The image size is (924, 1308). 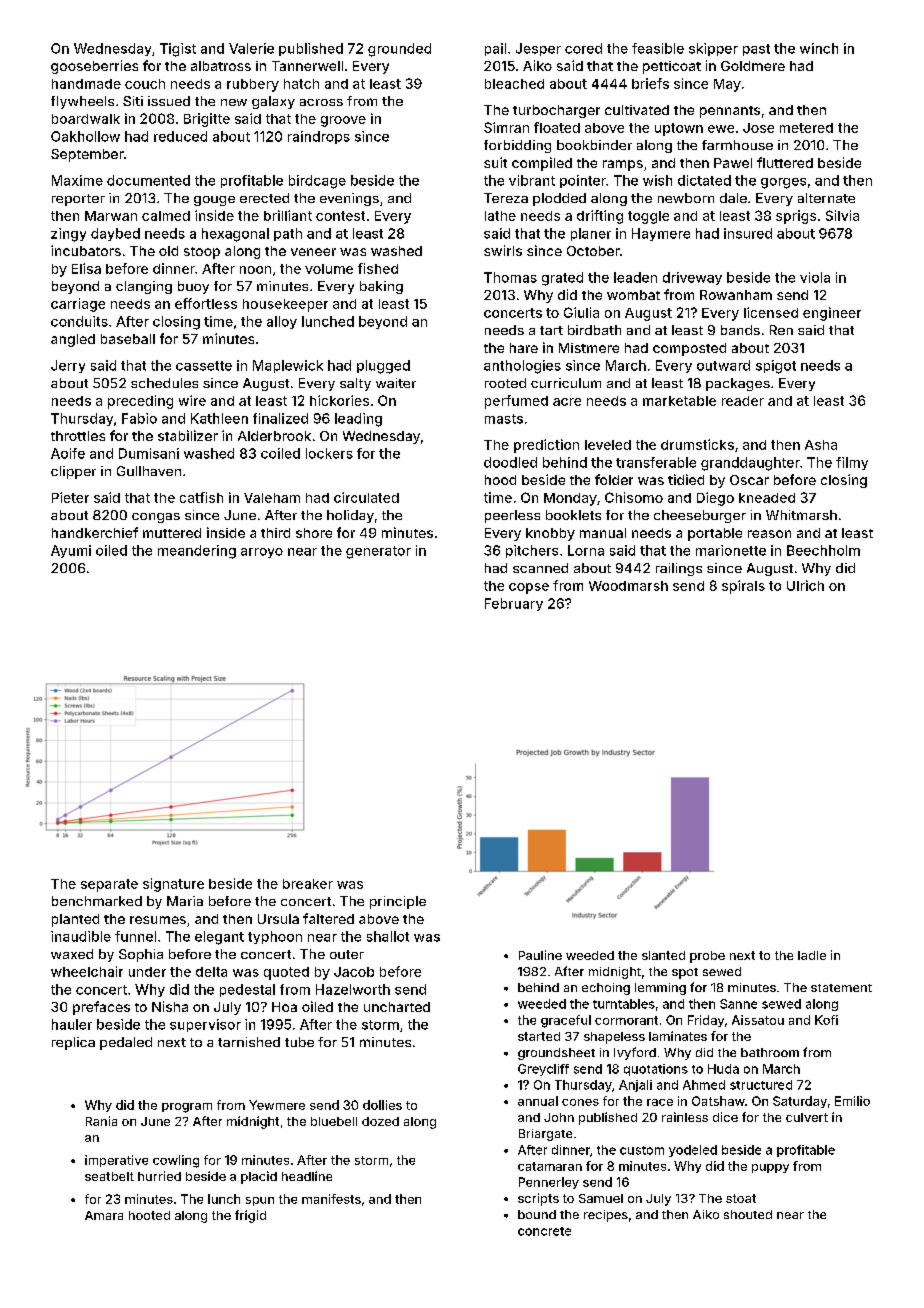 What do you see at coordinates (637, 110) in the screenshot?
I see `cultivated` at bounding box center [637, 110].
